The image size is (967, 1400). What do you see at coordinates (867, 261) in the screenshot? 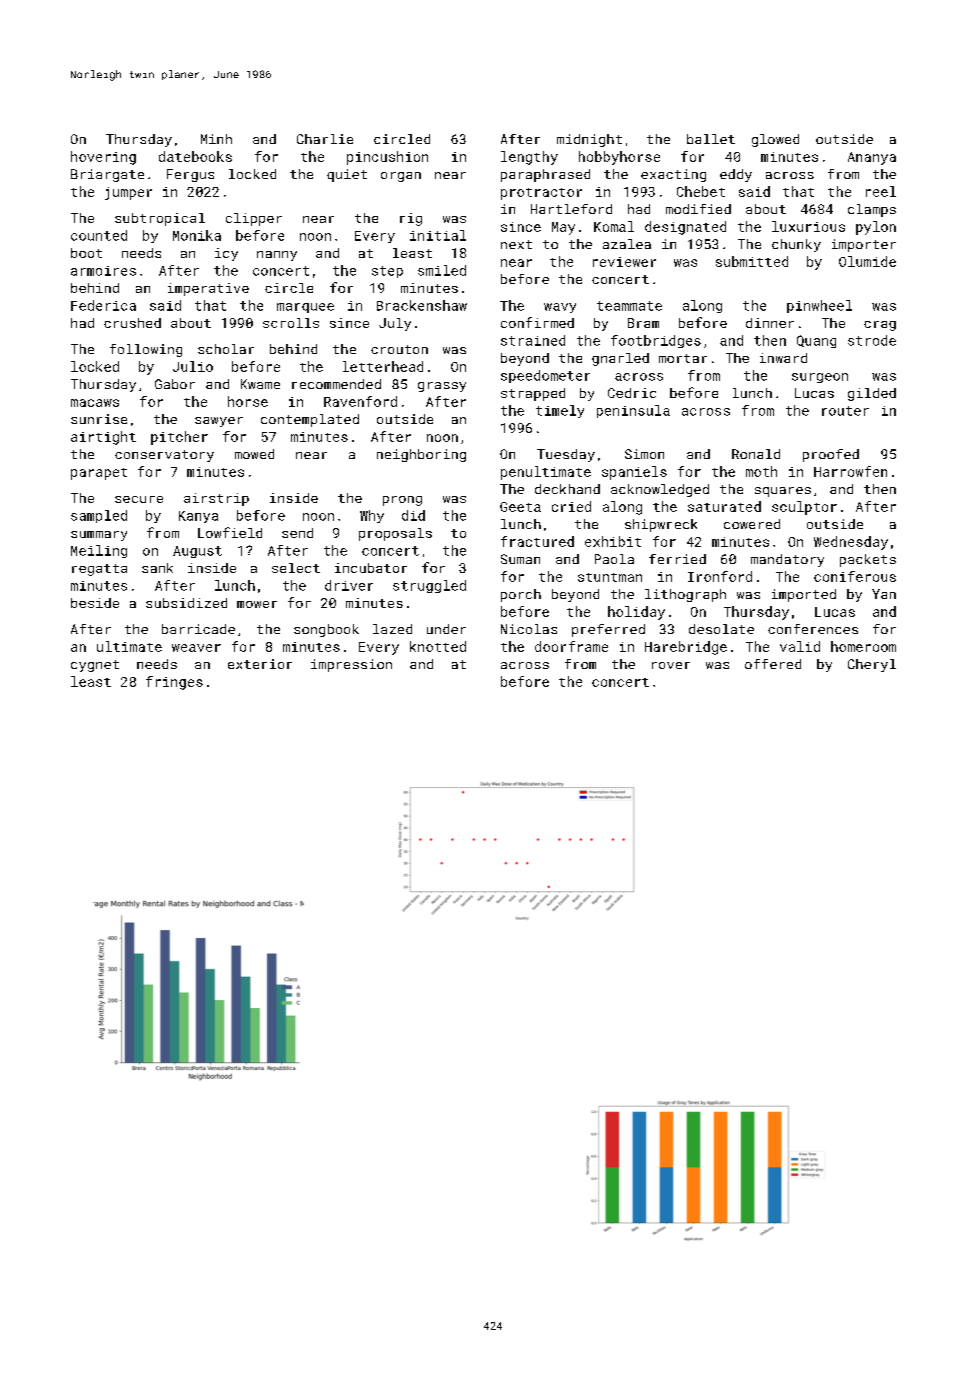
I see `Olumide` at bounding box center [867, 261].
